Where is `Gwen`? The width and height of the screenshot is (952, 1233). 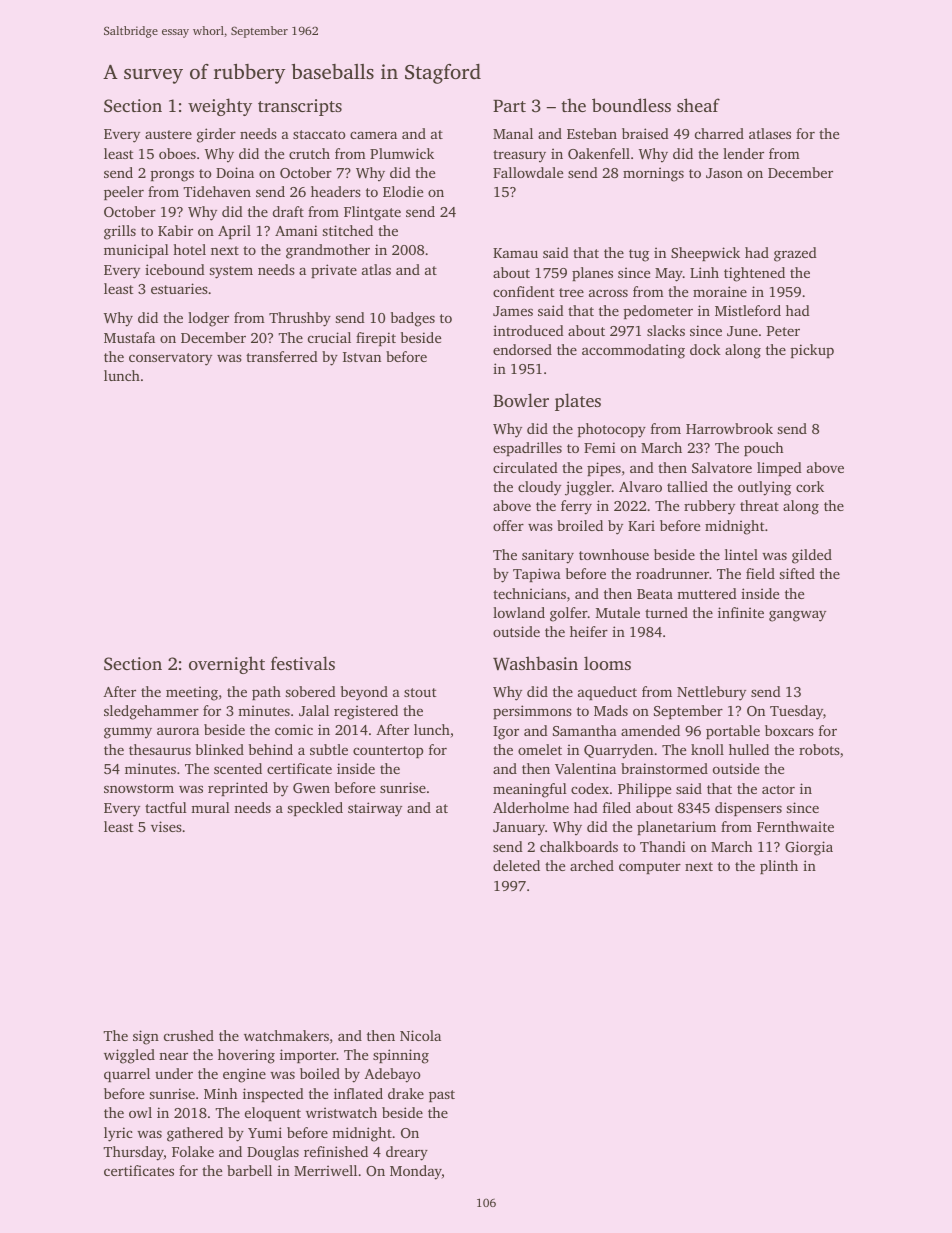 Gwen is located at coordinates (311, 788).
